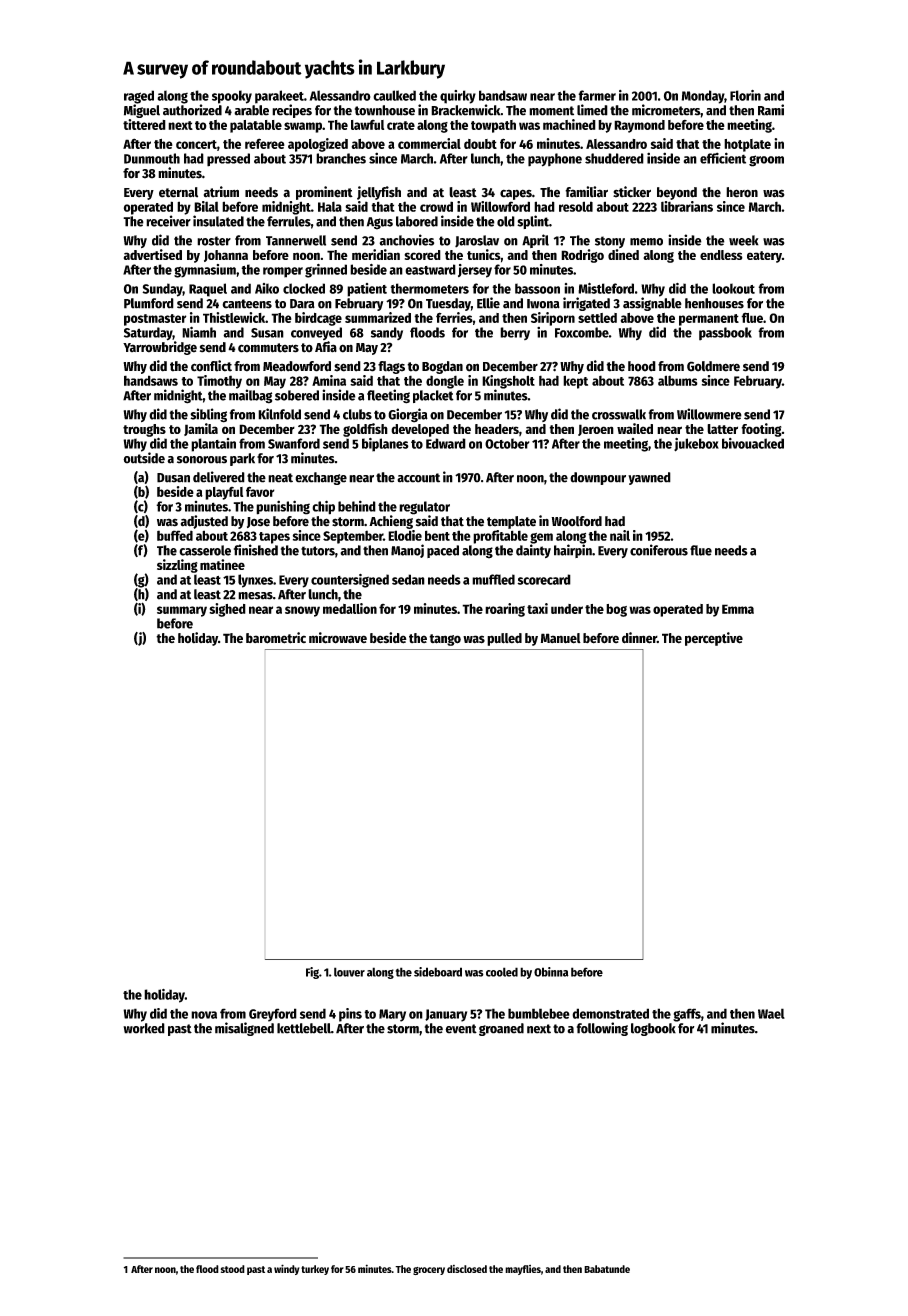 This image has width=908, height=1316. I want to click on capes, so click(516, 194).
